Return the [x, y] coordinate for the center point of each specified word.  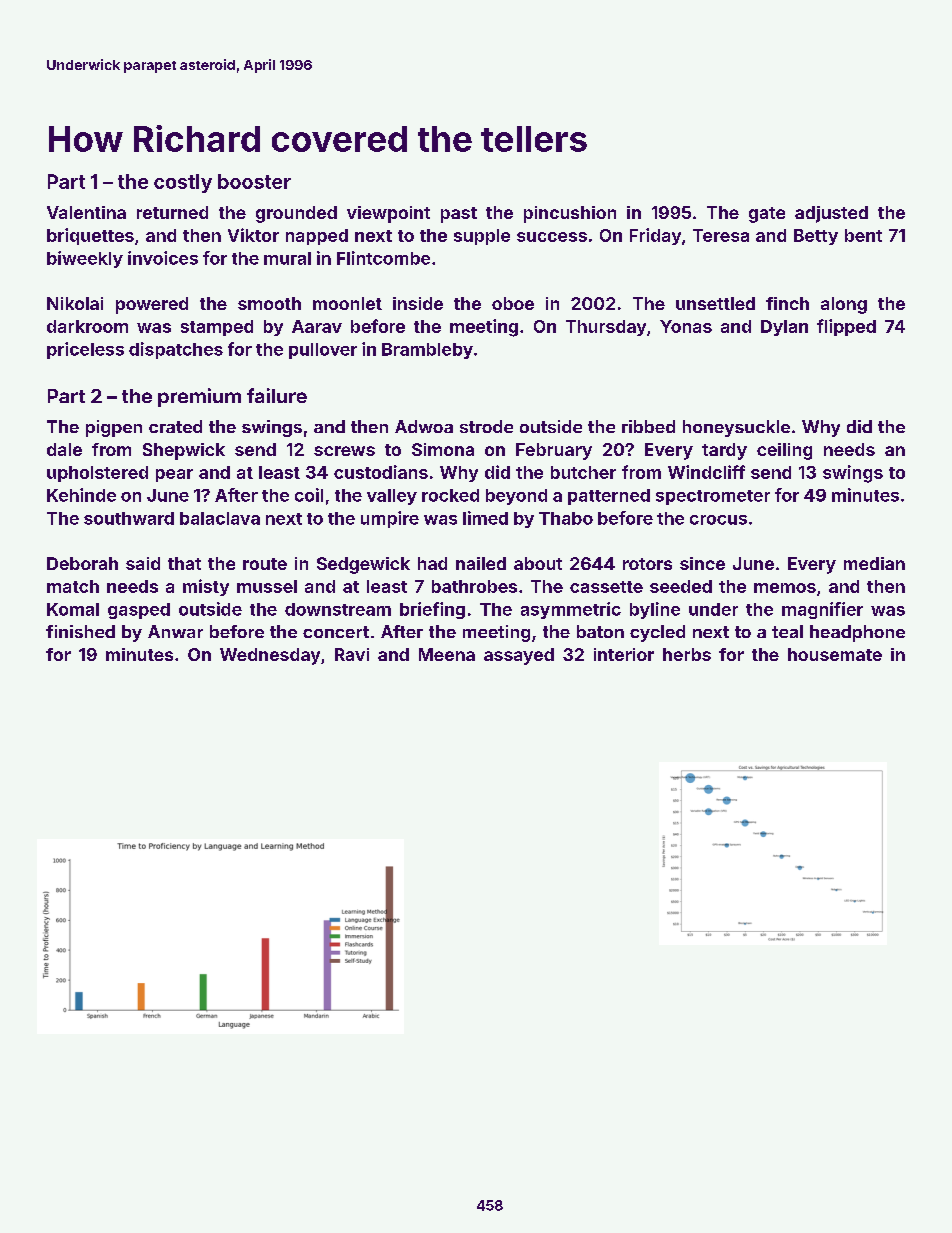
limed [485, 518]
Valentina [86, 212]
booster [254, 181]
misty [206, 587]
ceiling [784, 451]
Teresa [721, 235]
